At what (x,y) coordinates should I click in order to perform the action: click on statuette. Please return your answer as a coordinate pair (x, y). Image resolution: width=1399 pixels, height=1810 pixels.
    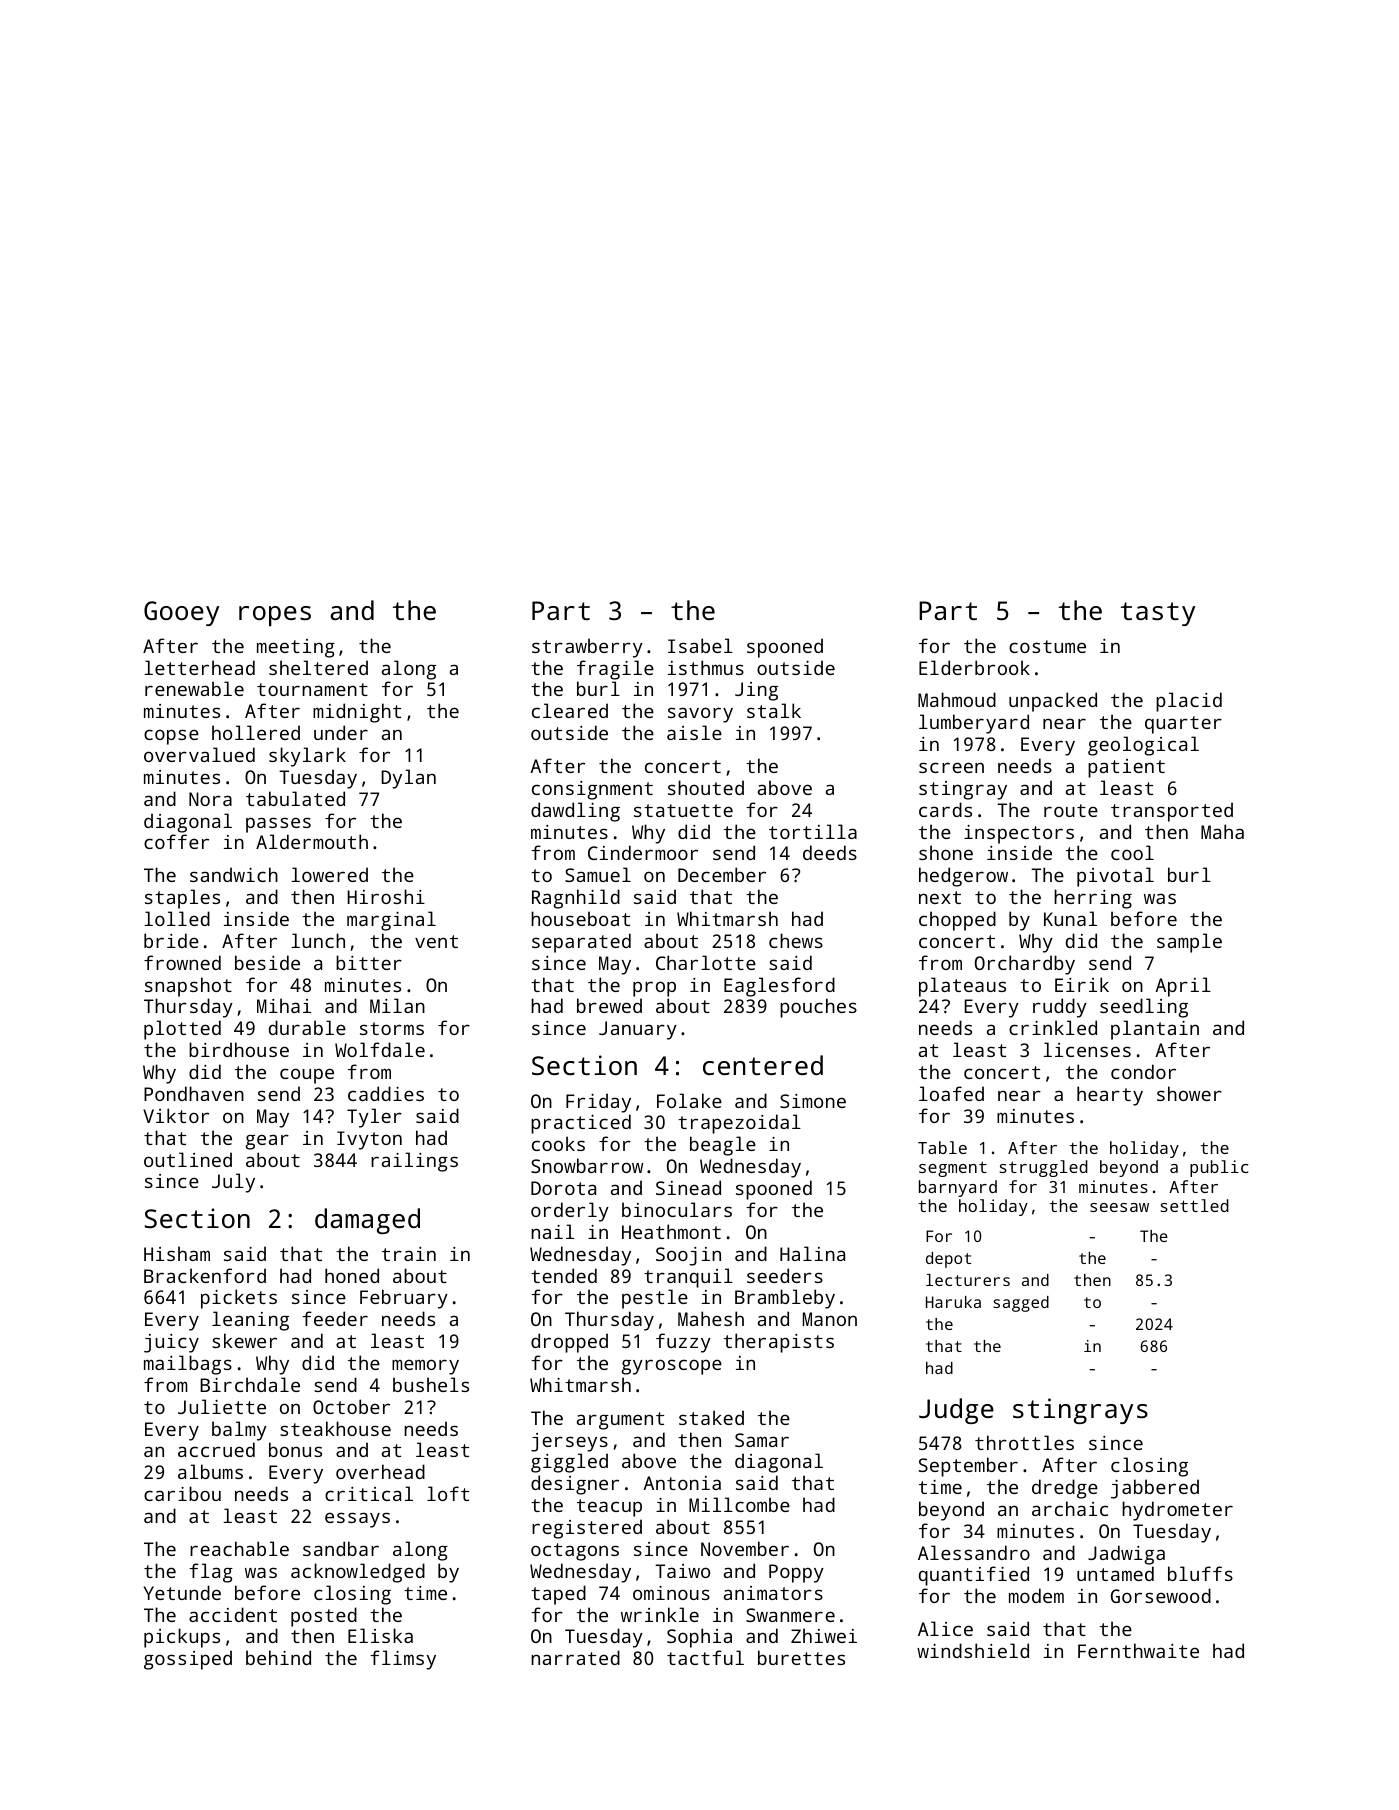
    Looking at the image, I should click on (683, 810).
